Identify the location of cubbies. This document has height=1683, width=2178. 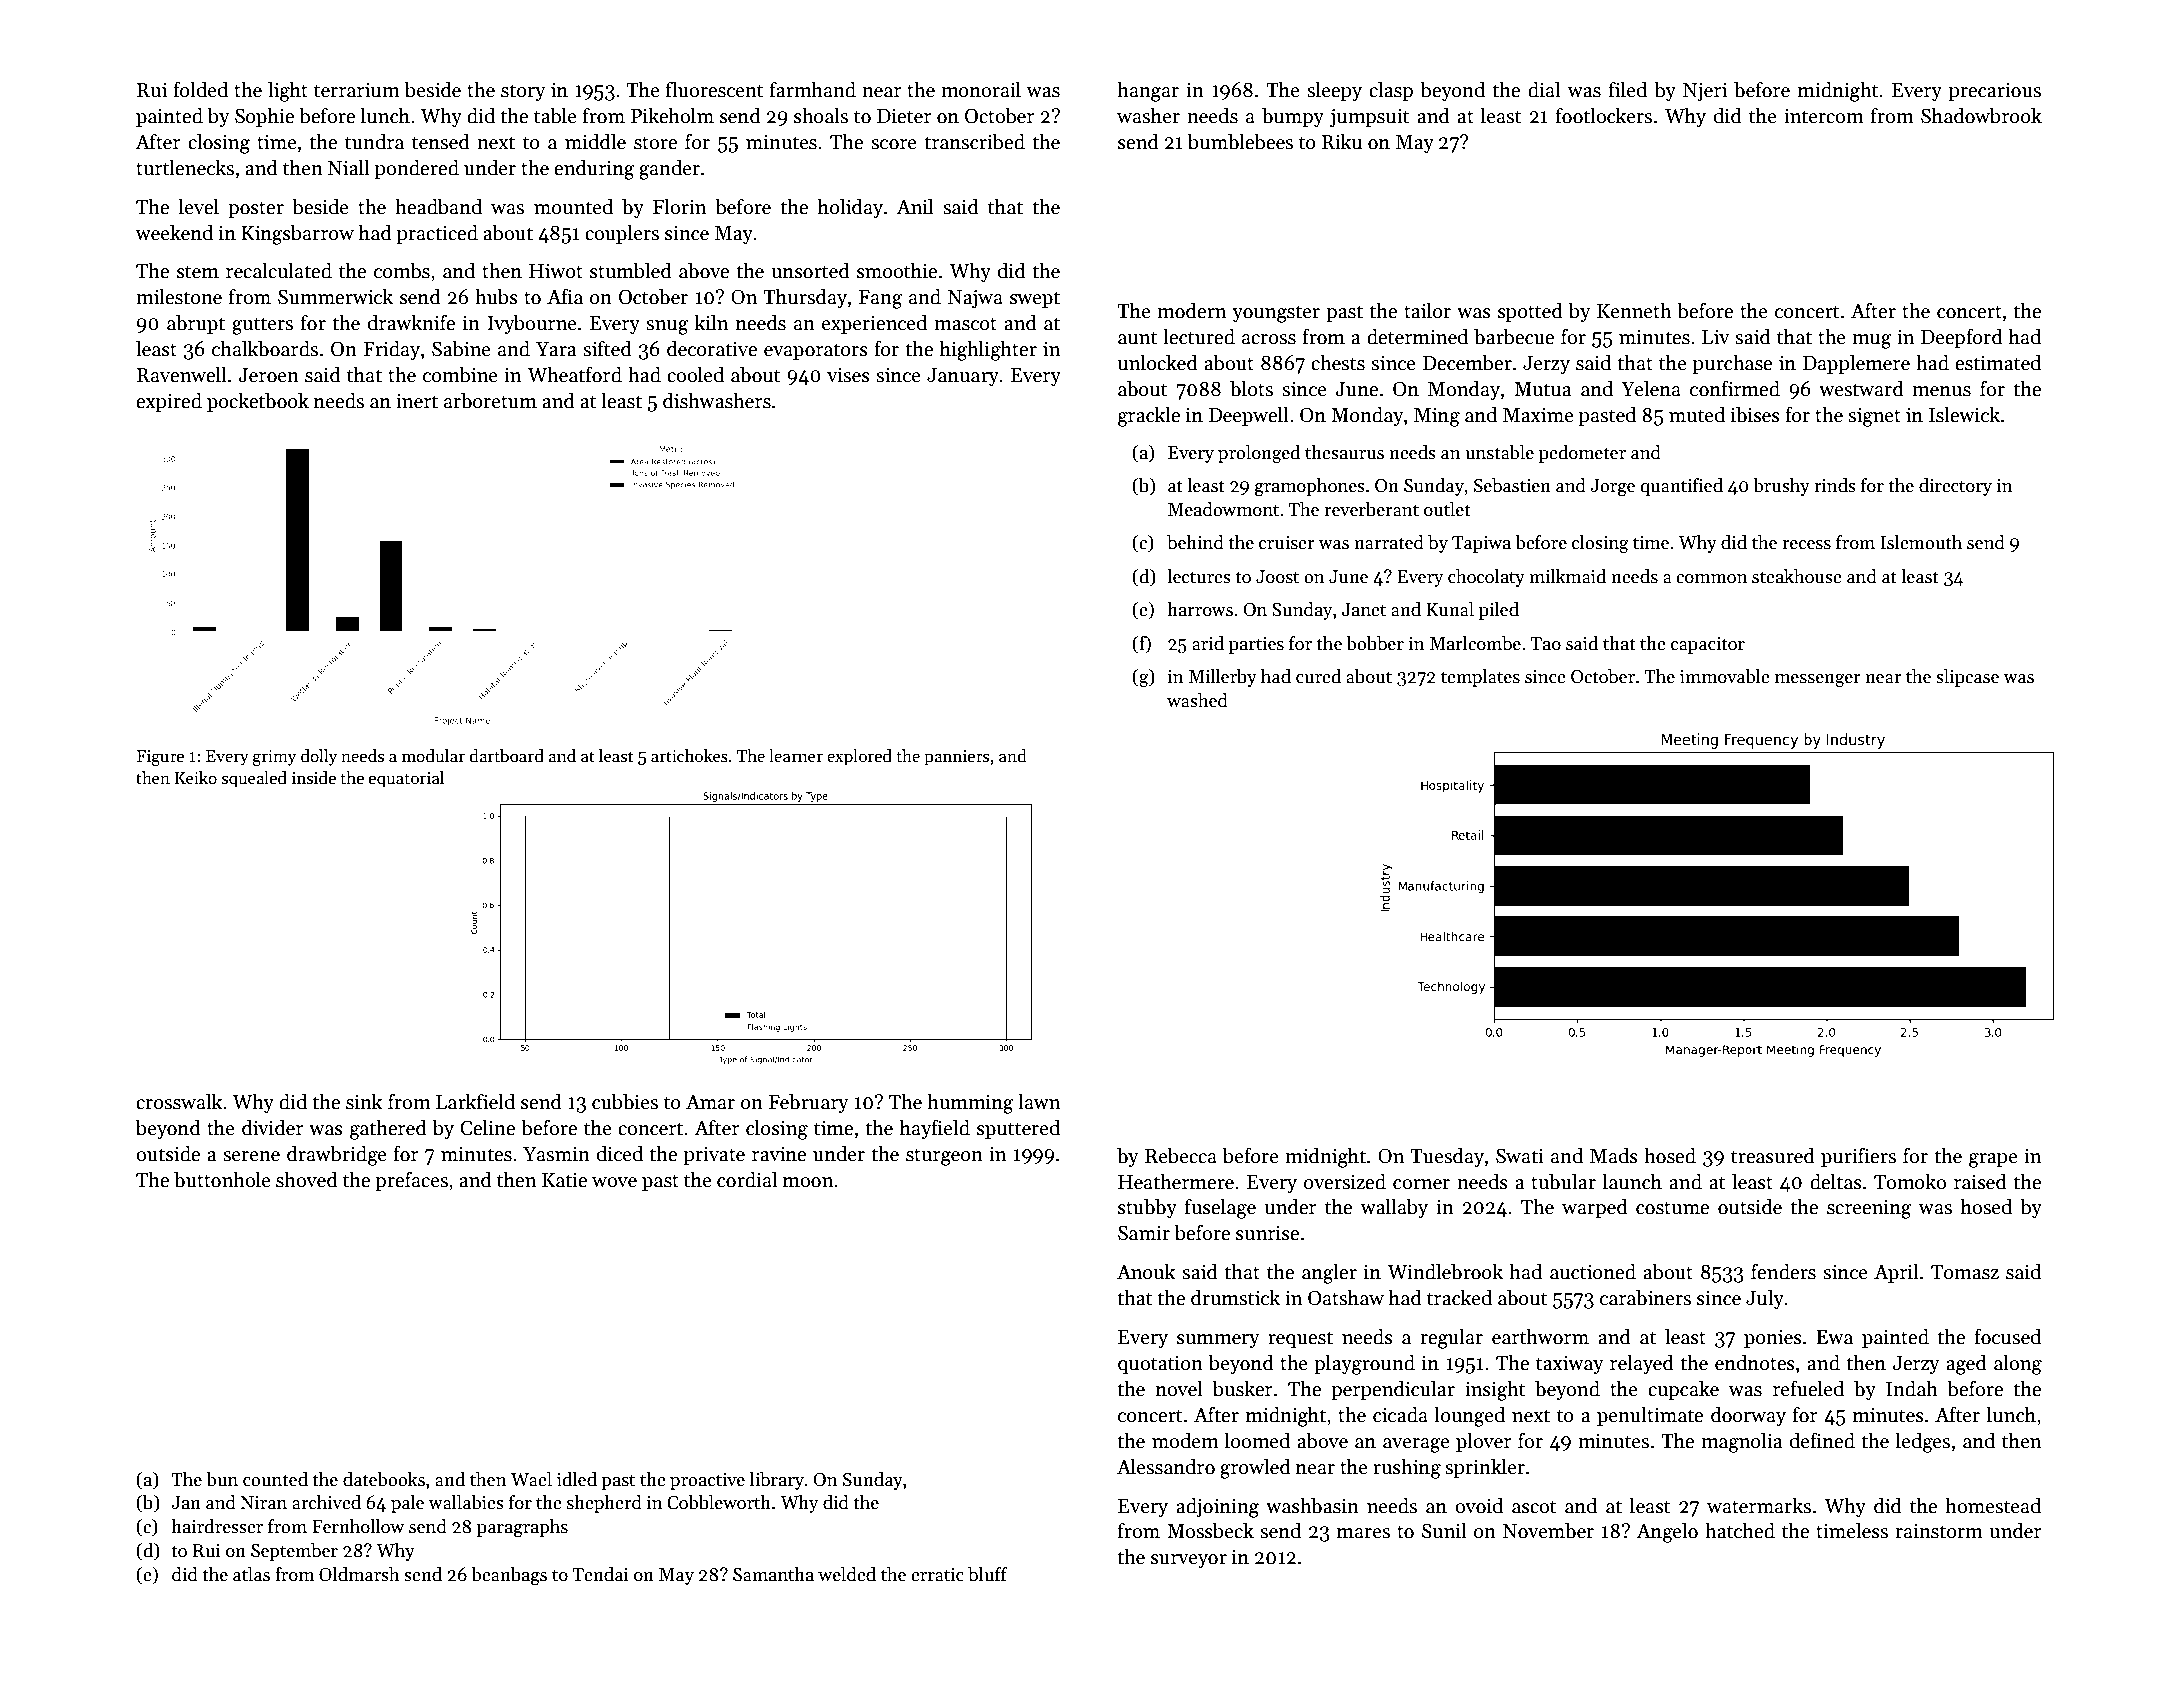
(625, 1101).
